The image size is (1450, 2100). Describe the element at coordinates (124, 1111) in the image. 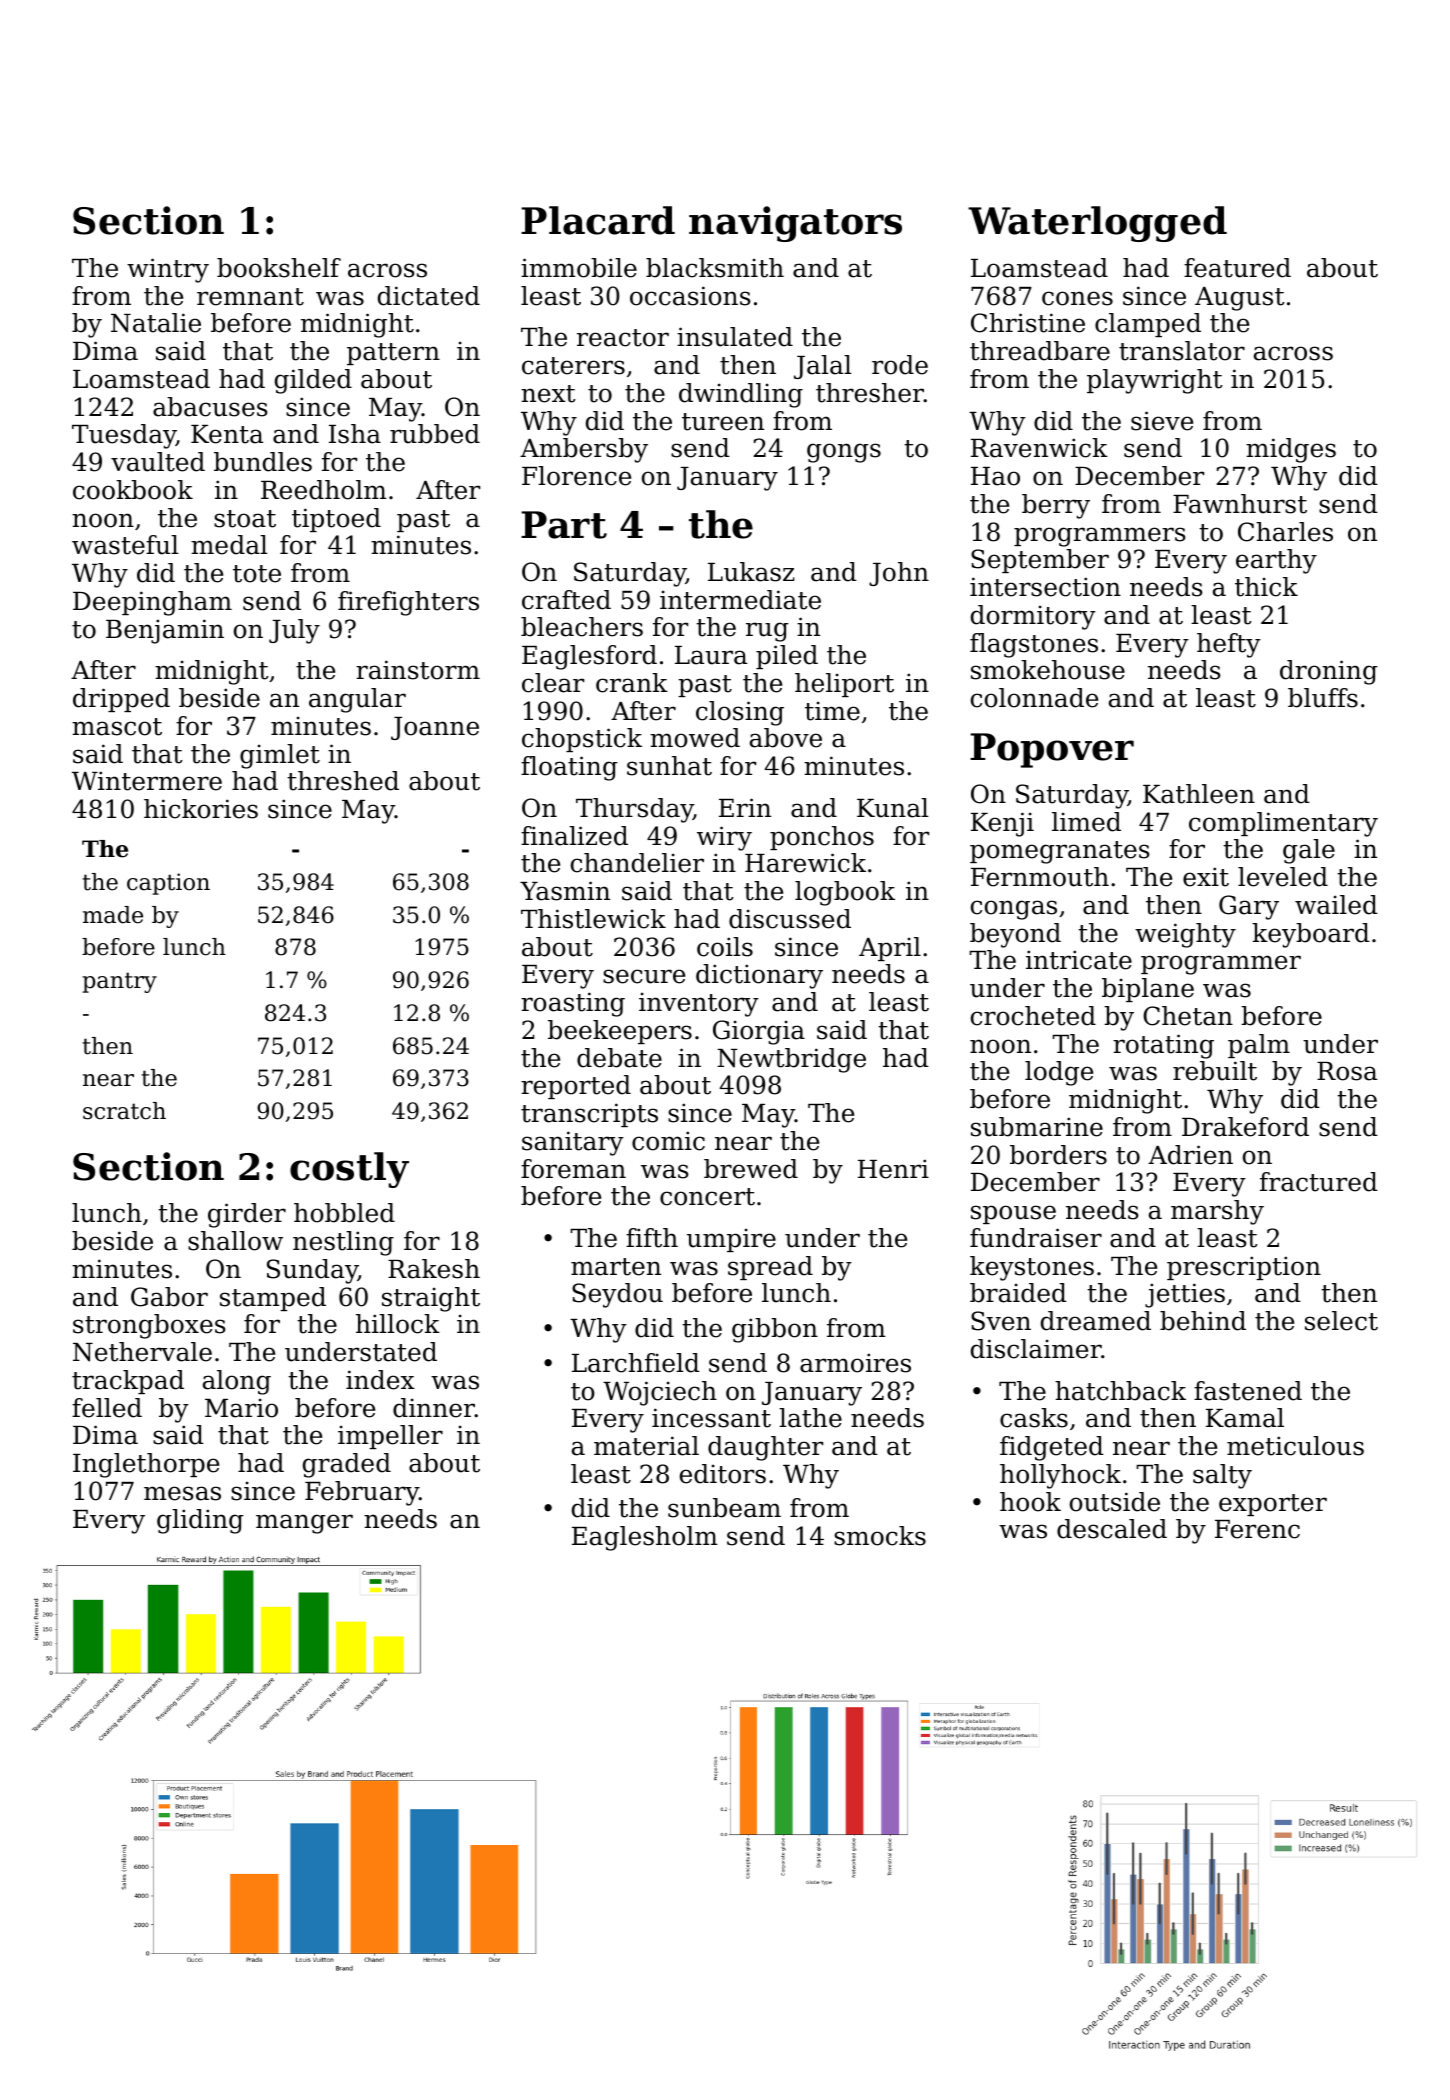

I see `scratch` at that location.
